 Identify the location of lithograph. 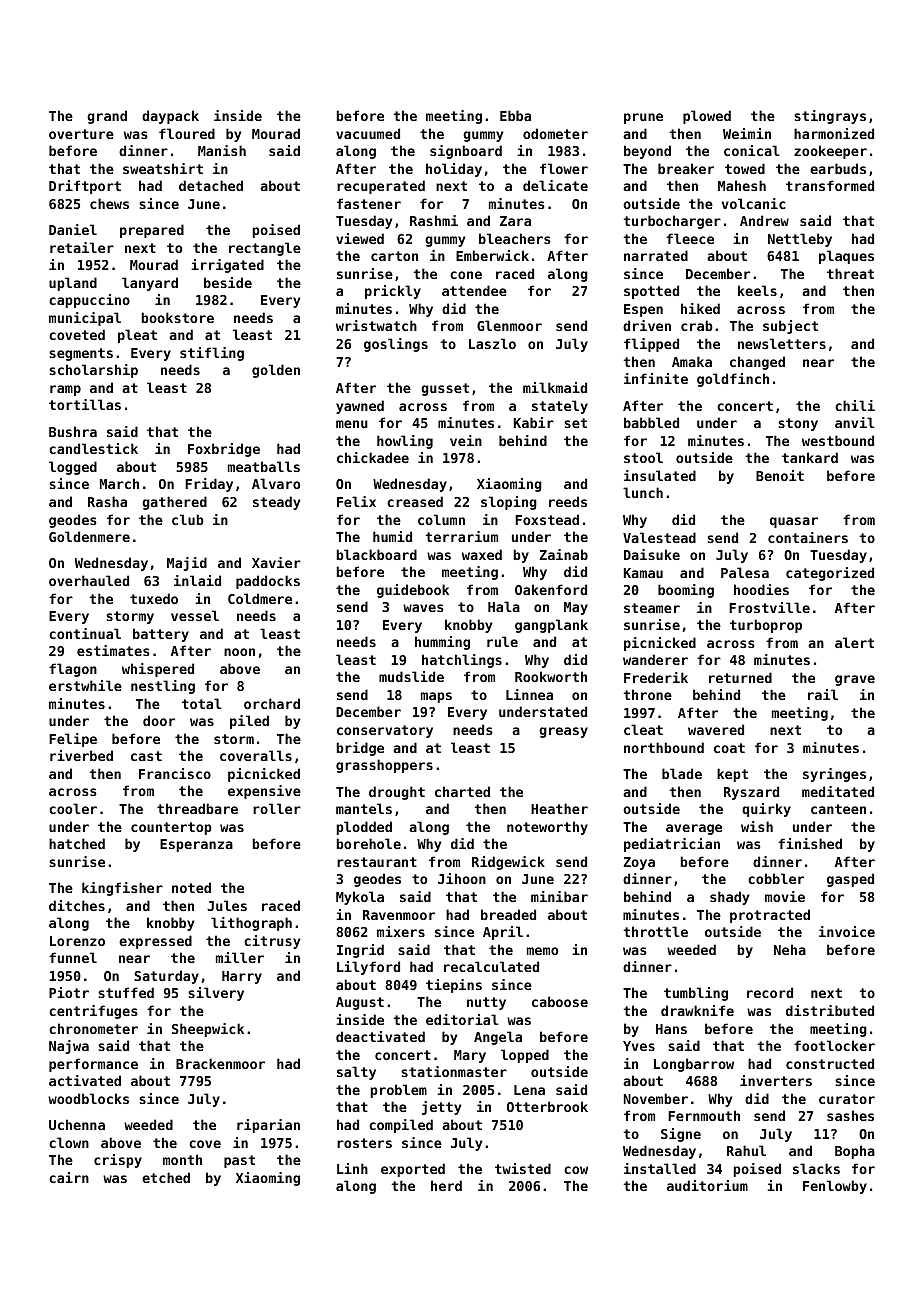
(251, 924).
